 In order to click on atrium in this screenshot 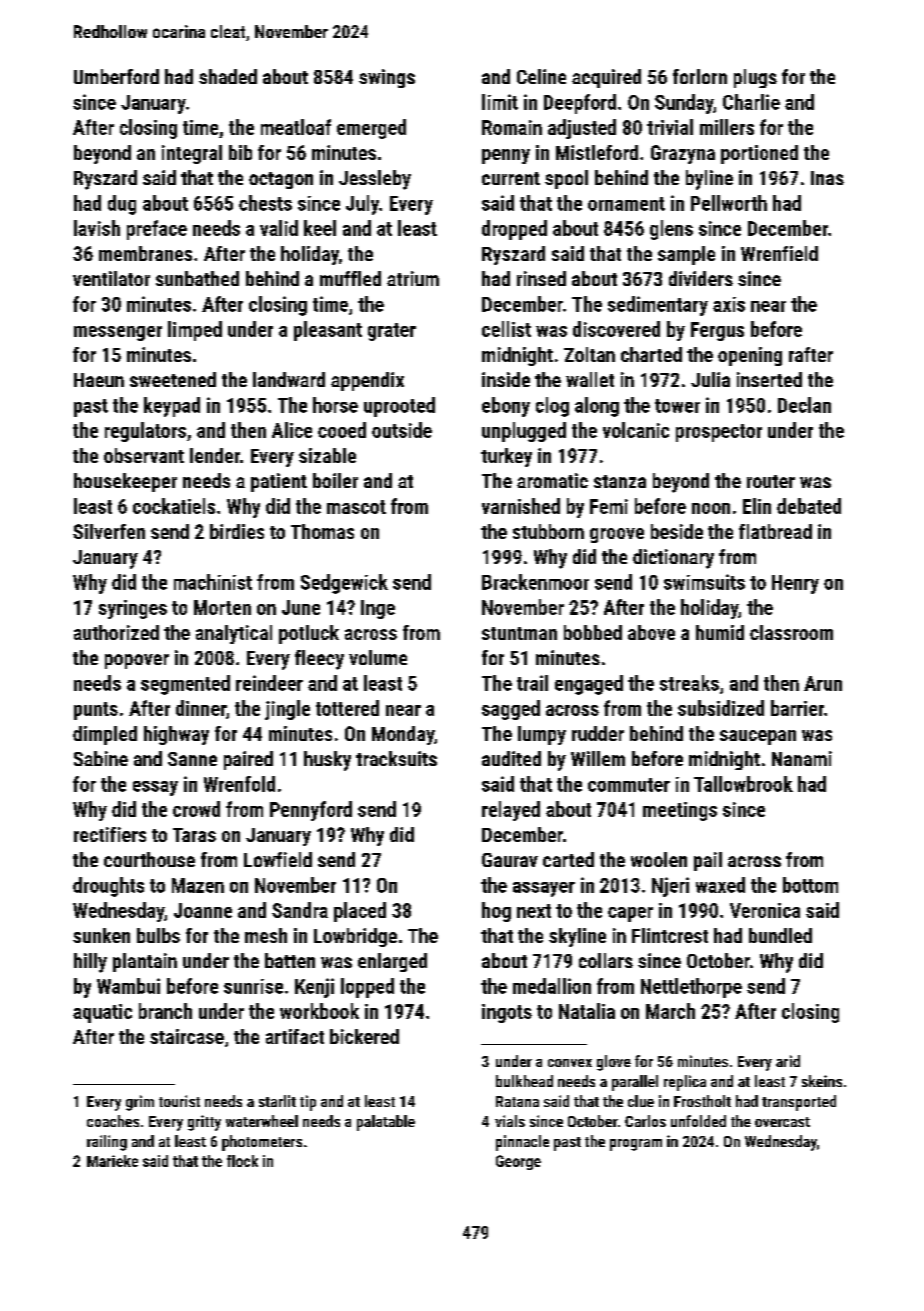, I will do `click(413, 278)`.
